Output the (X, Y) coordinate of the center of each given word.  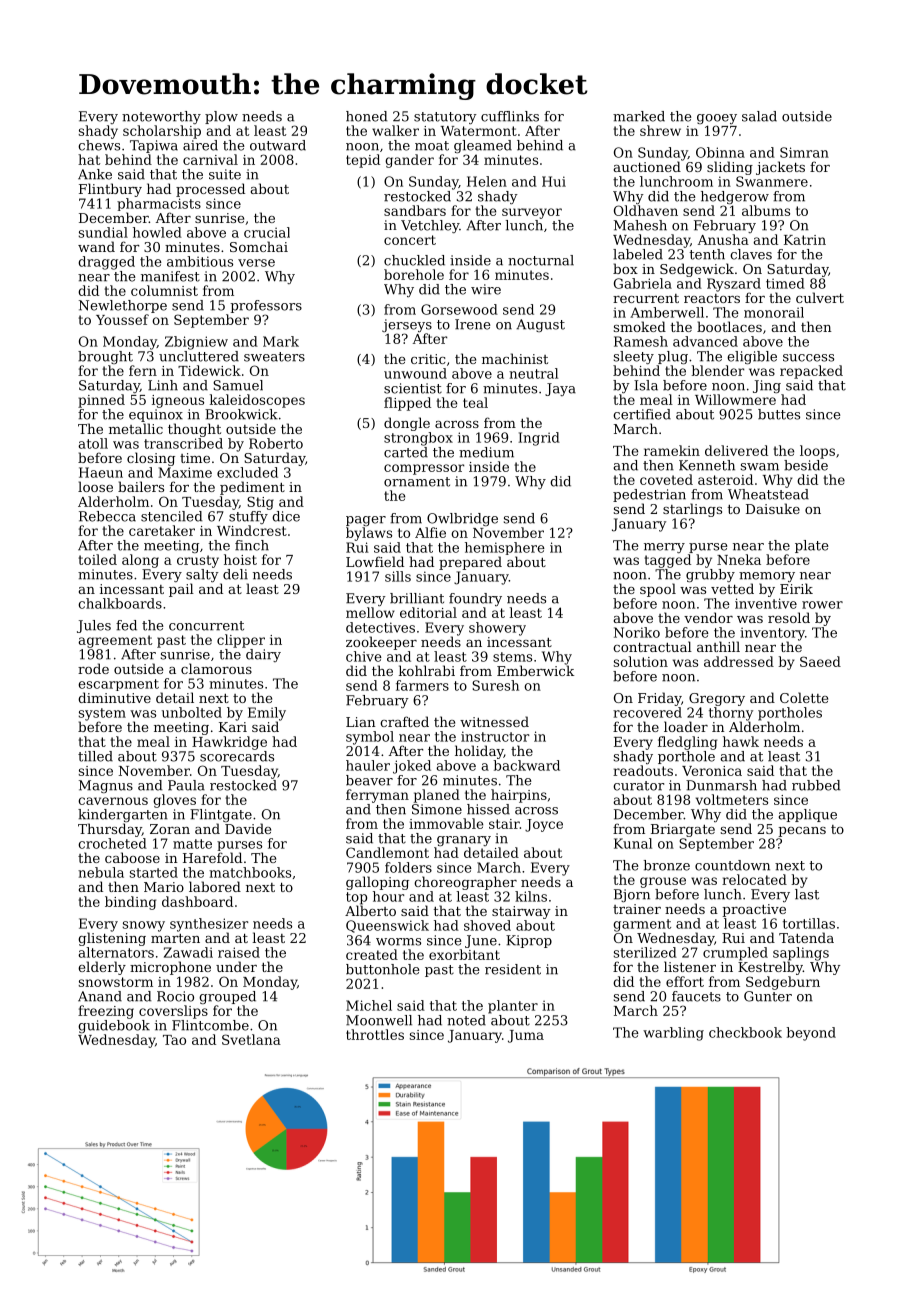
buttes (779, 414)
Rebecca (107, 516)
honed (366, 116)
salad (759, 116)
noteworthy (161, 117)
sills (398, 576)
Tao (174, 1040)
